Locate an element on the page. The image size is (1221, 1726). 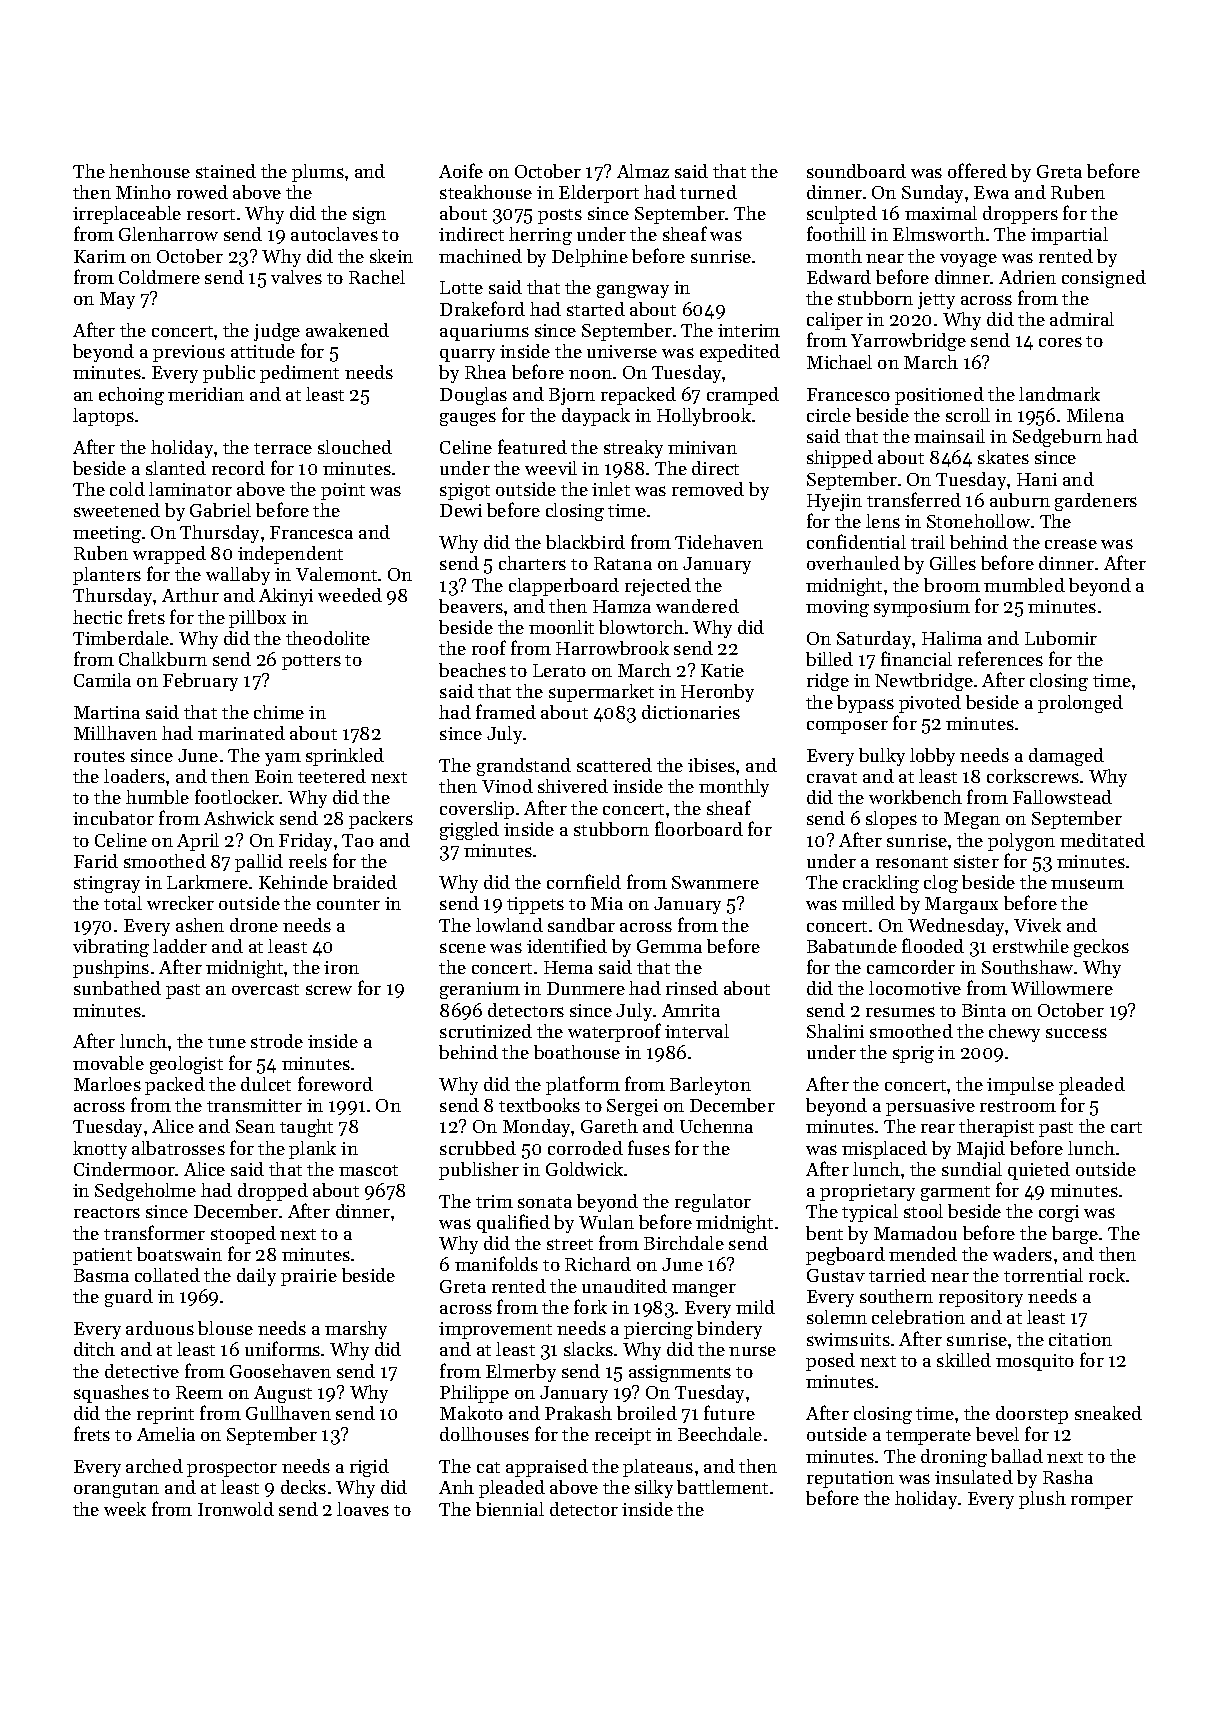
Almaz is located at coordinates (643, 171).
